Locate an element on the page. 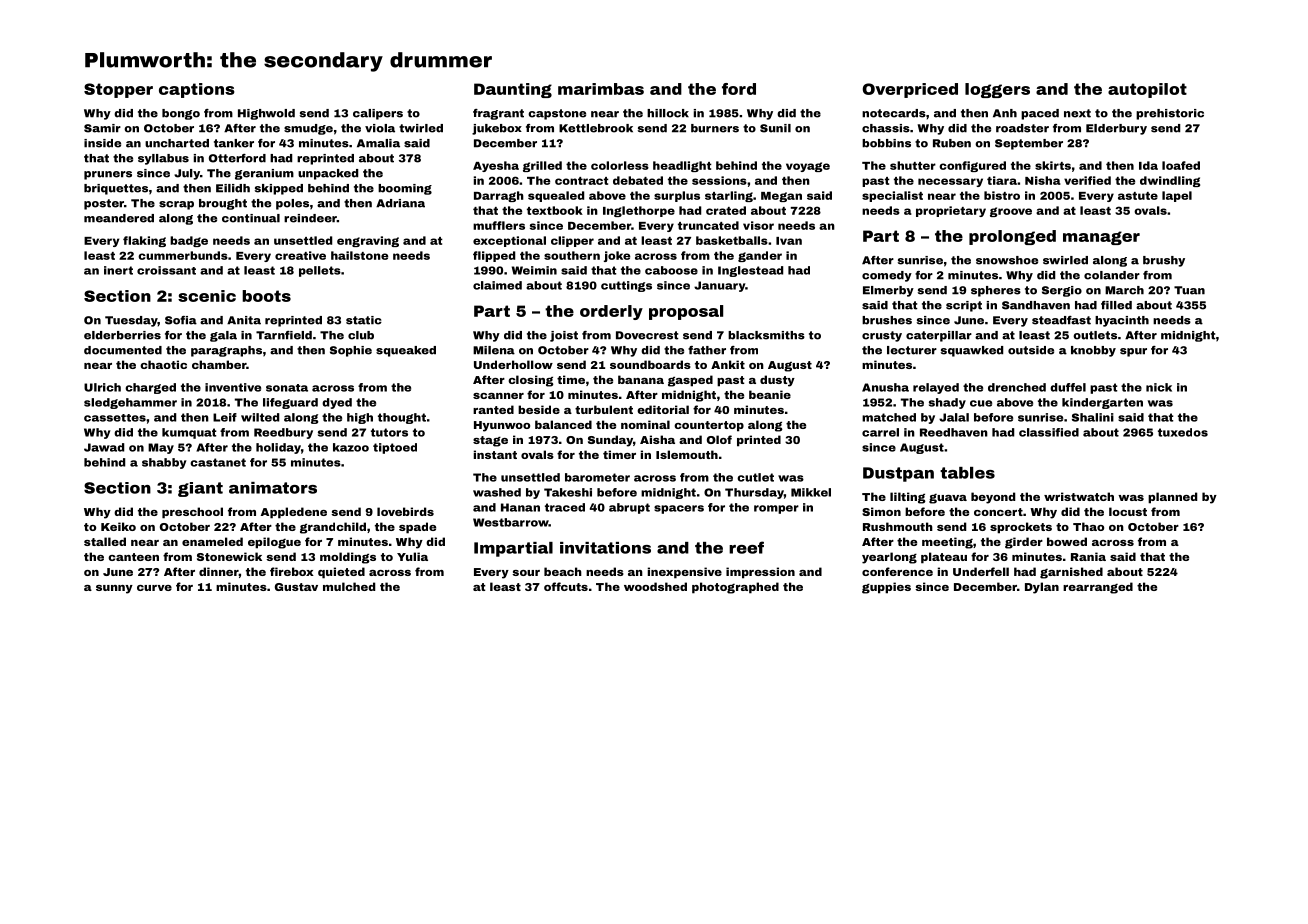 The height and width of the page is (924, 1308). lapel is located at coordinates (1177, 196).
